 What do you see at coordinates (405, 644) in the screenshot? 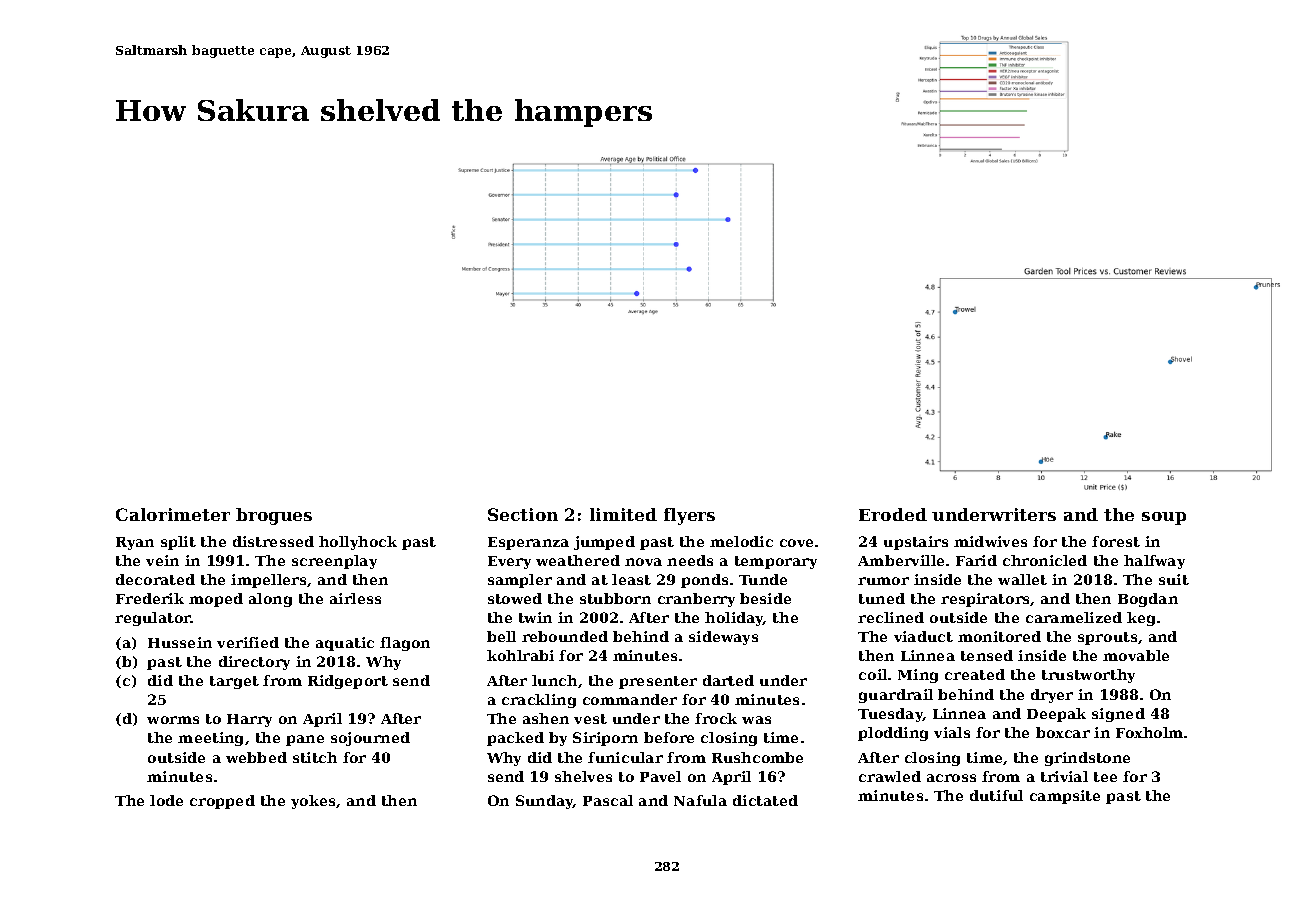
I see `flagon` at bounding box center [405, 644].
